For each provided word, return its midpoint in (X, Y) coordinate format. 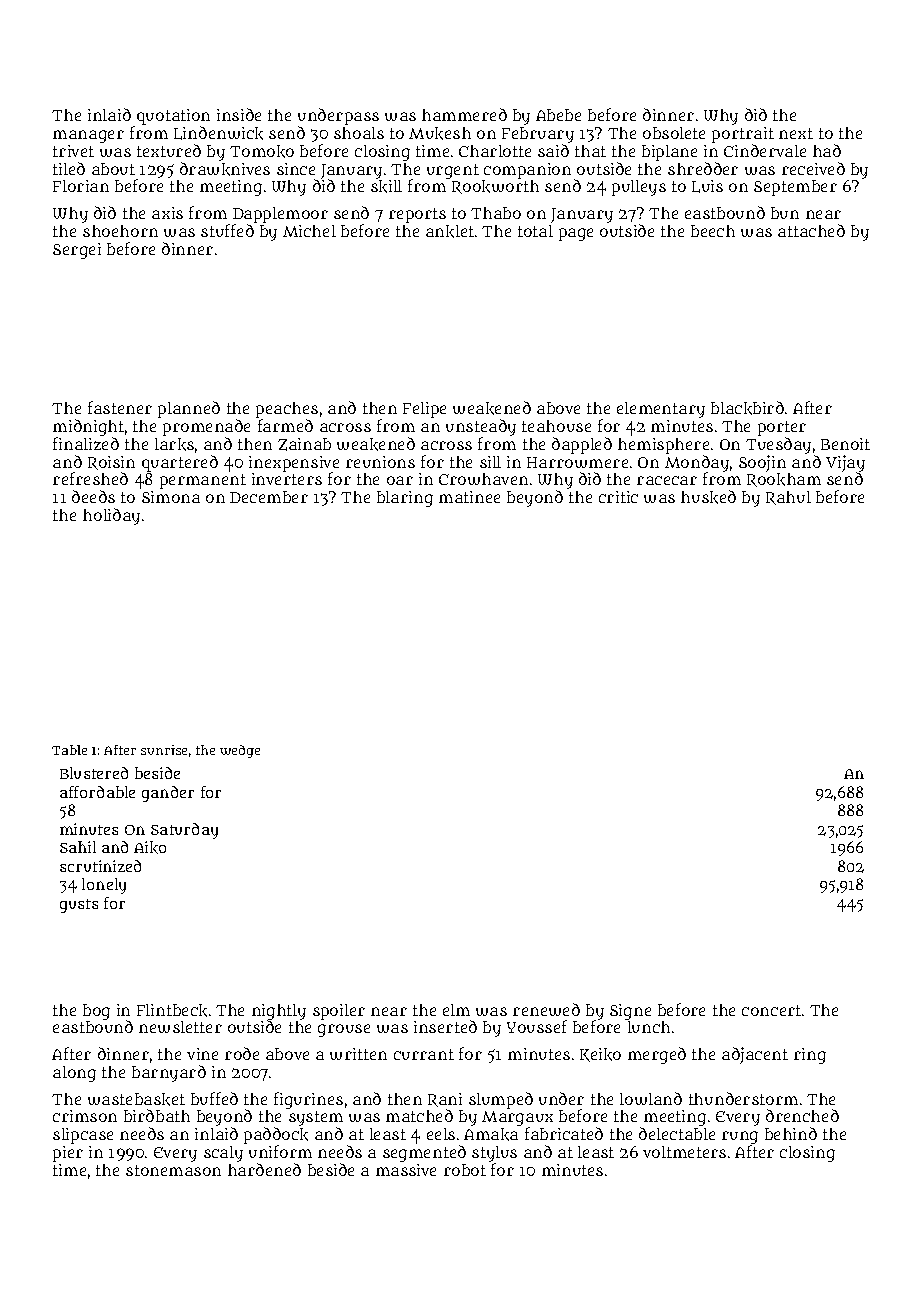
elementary (661, 410)
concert (771, 1010)
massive (406, 1170)
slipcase (83, 1136)
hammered (464, 114)
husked (708, 497)
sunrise (164, 750)
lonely (104, 886)
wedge (240, 751)
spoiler (339, 1012)
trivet (73, 151)
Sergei (77, 251)
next (796, 133)
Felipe (424, 410)
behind (791, 1133)
